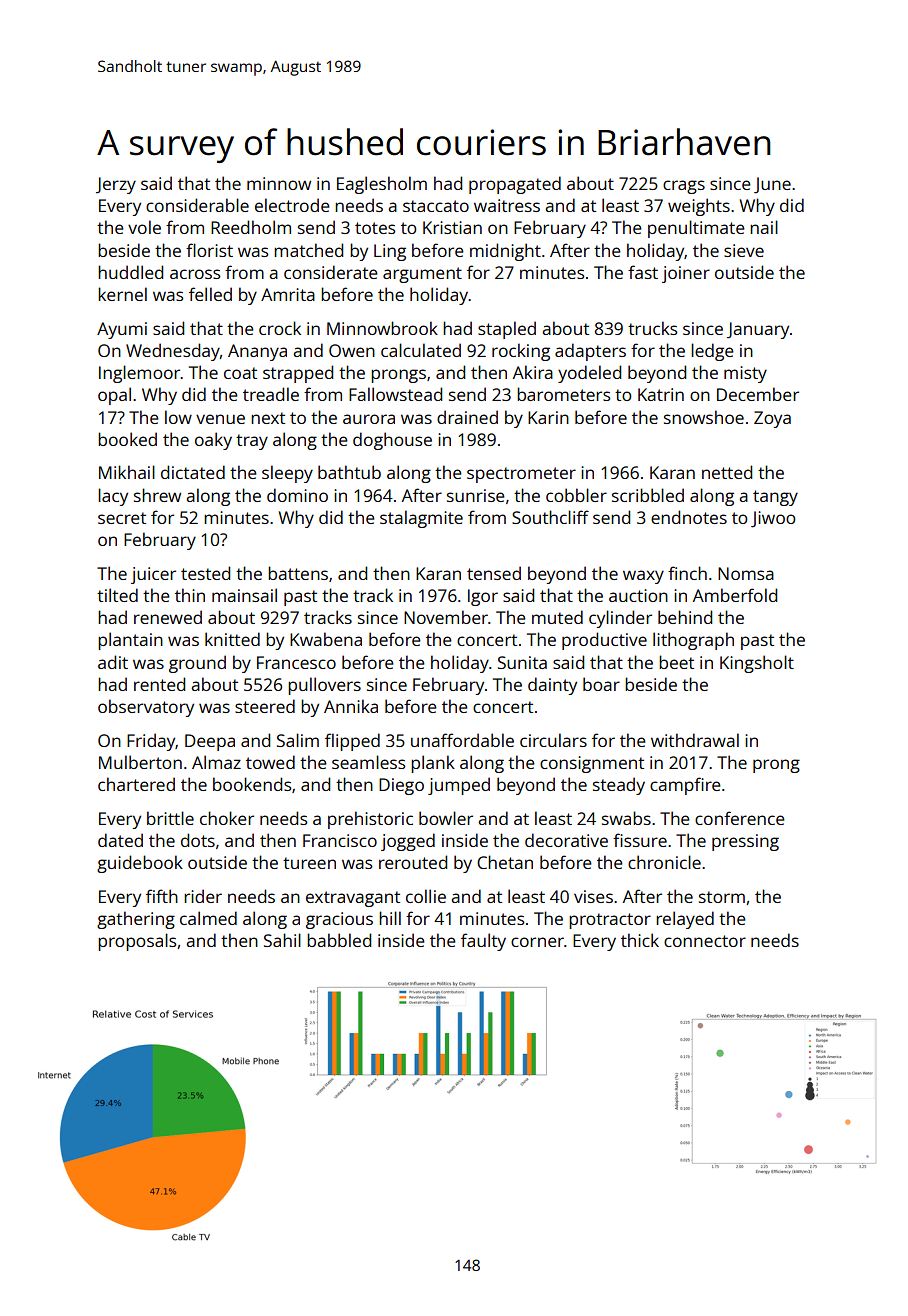  Describe the element at coordinates (324, 686) in the page. I see `pullovers` at that location.
